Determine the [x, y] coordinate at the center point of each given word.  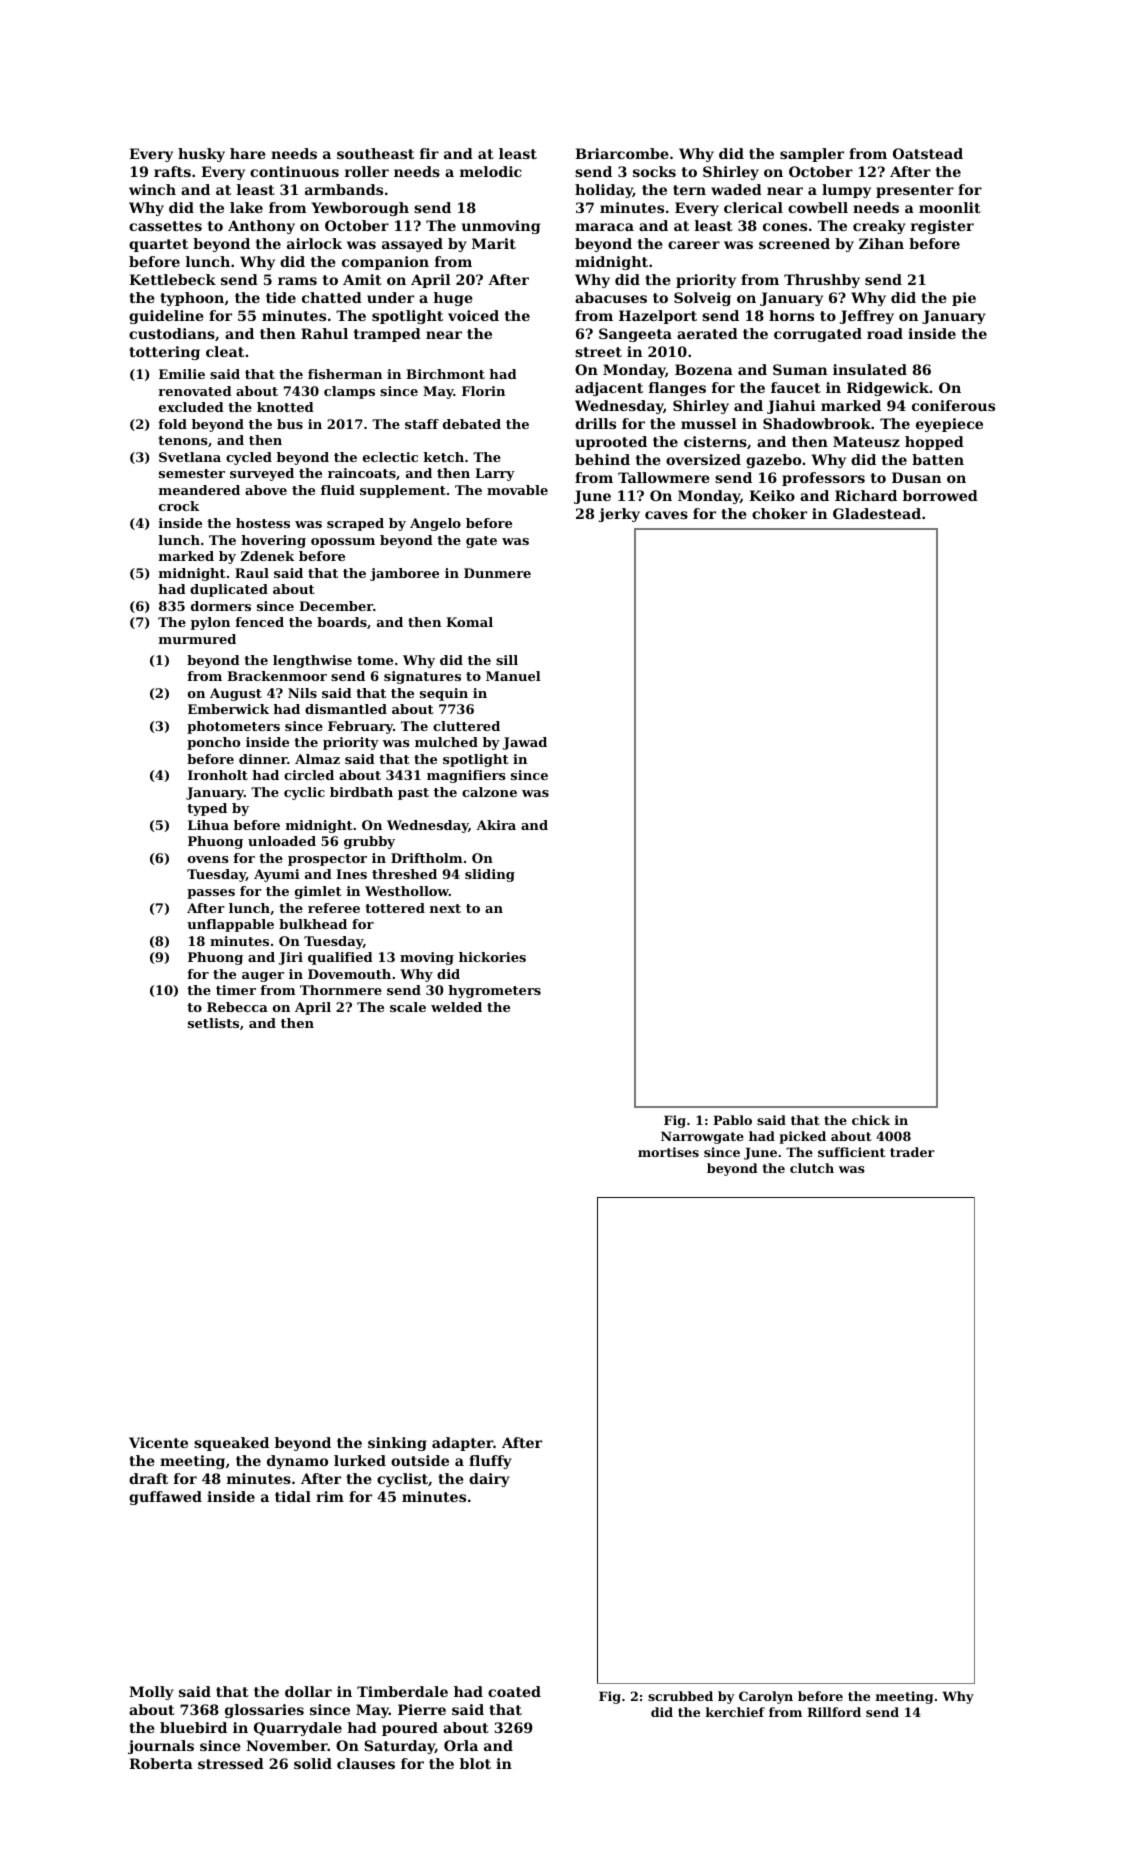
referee [334, 908]
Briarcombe [622, 153]
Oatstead [928, 153]
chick [871, 1120]
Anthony [261, 227]
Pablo [732, 1120]
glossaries [264, 1711]
